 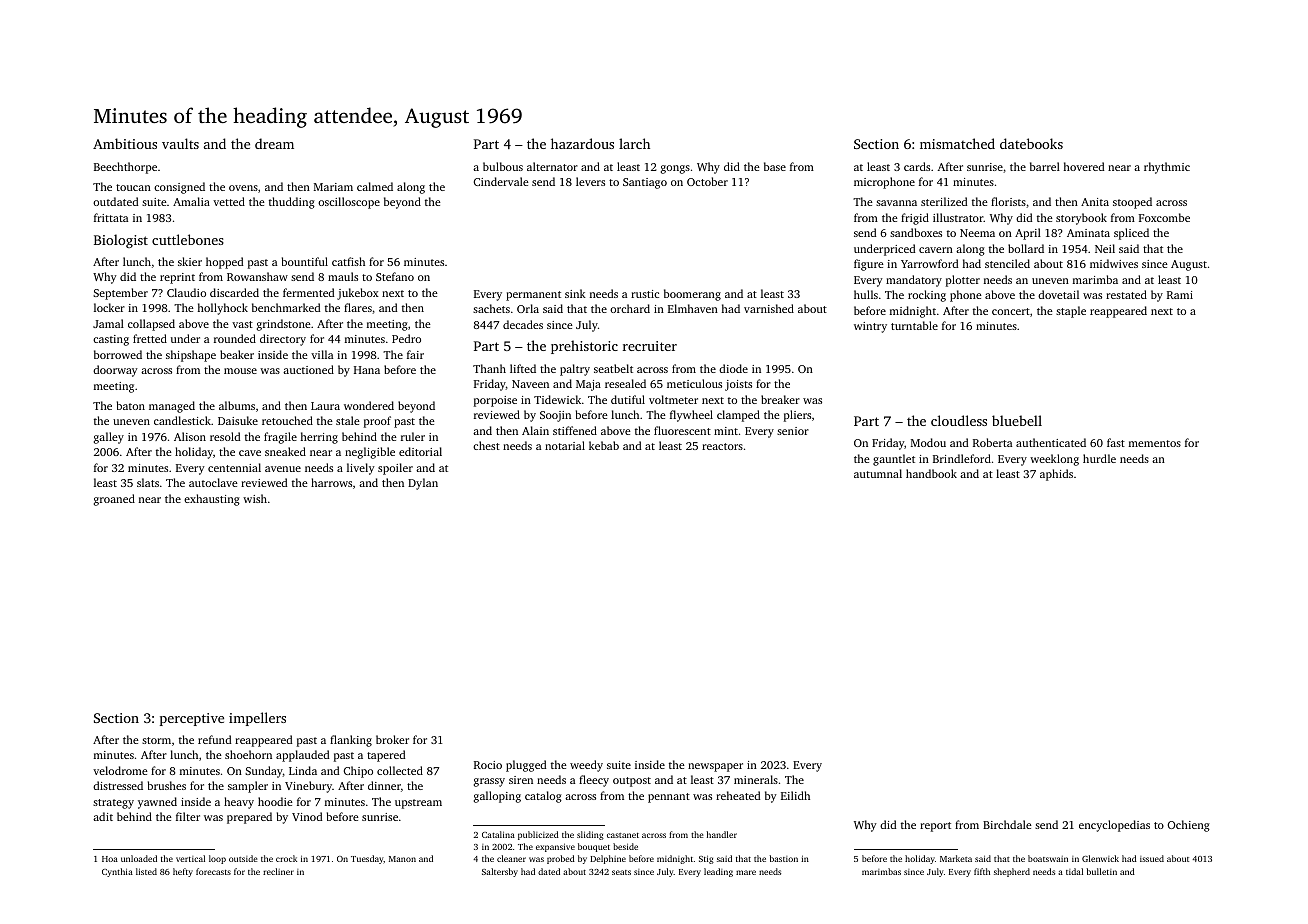 What do you see at coordinates (257, 719) in the page?
I see `impellers` at bounding box center [257, 719].
